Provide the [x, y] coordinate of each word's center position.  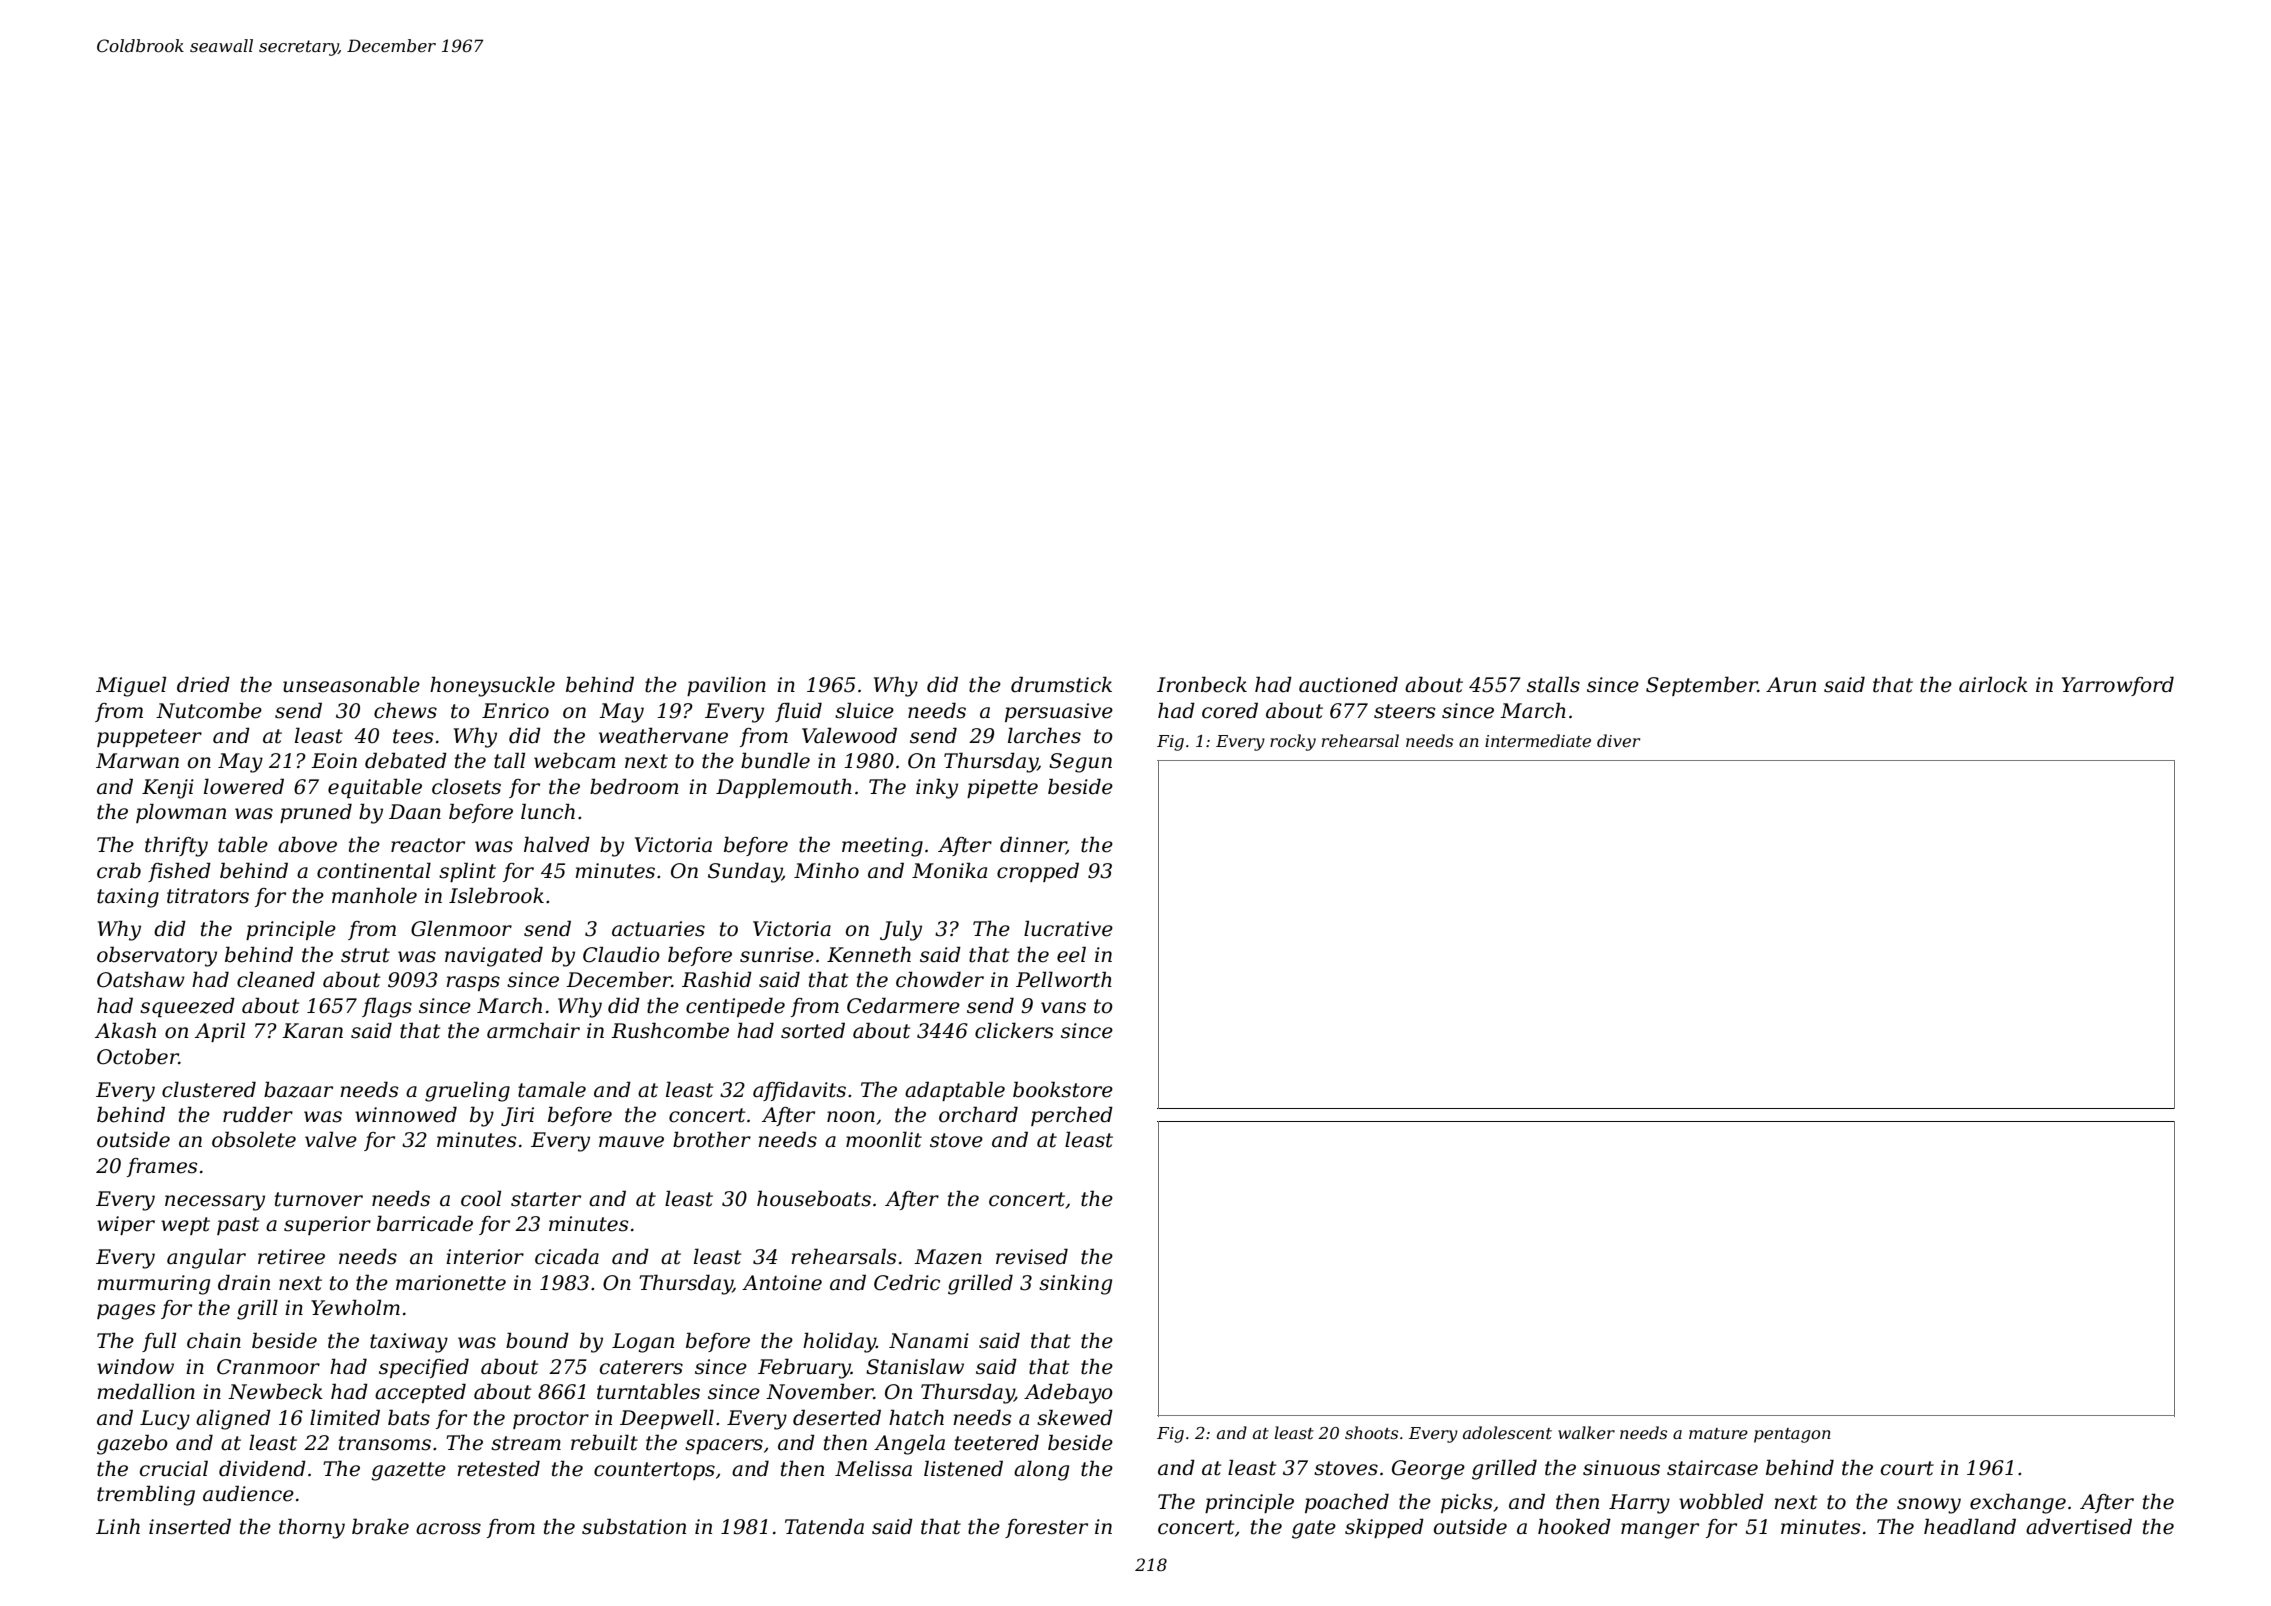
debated [406, 760]
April [220, 1032]
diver [1618, 740]
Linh [118, 1526]
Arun [1791, 685]
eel [1071, 954]
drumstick [1061, 684]
